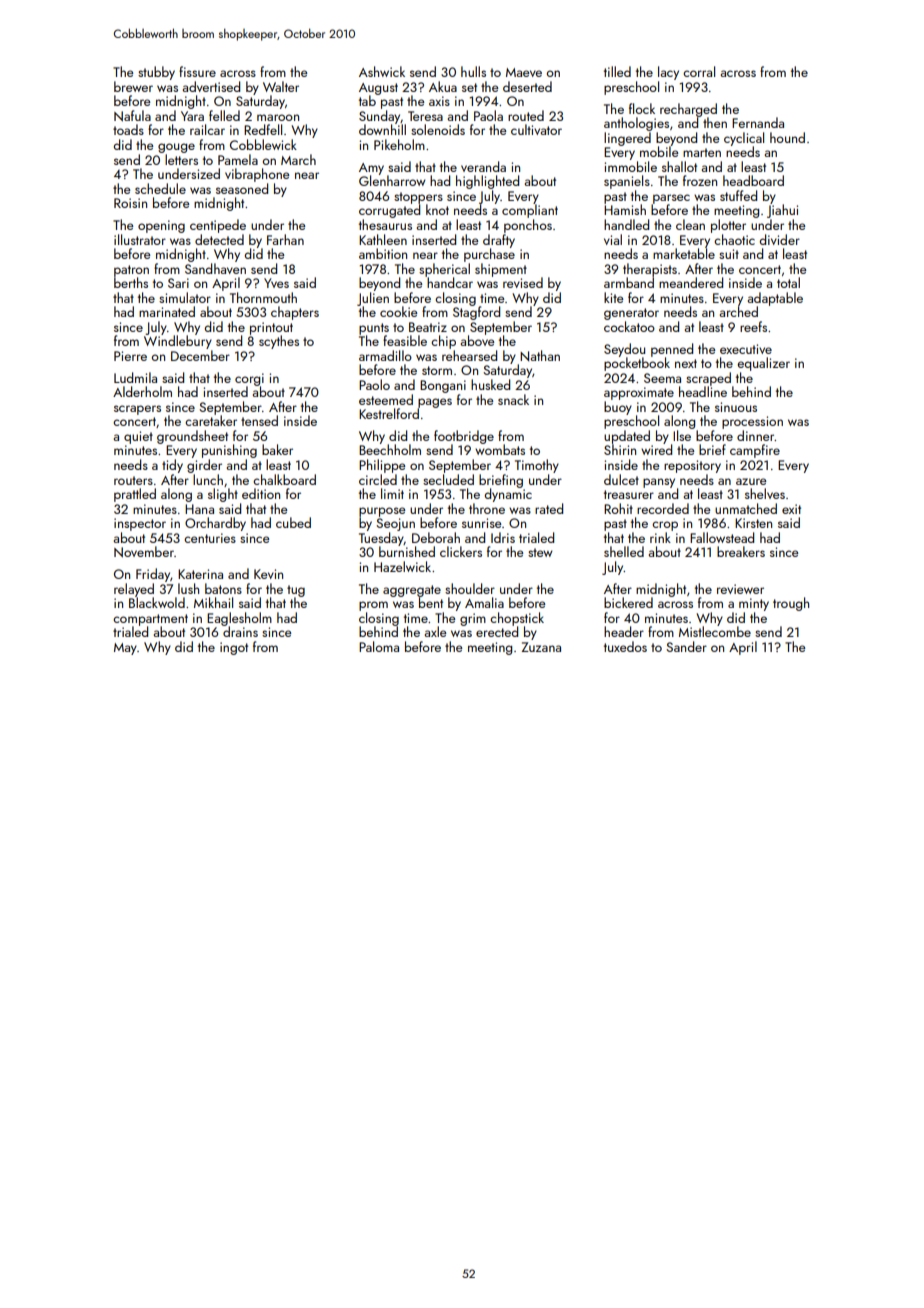 The image size is (924, 1308). What do you see at coordinates (224, 115) in the screenshot?
I see `felled` at bounding box center [224, 115].
